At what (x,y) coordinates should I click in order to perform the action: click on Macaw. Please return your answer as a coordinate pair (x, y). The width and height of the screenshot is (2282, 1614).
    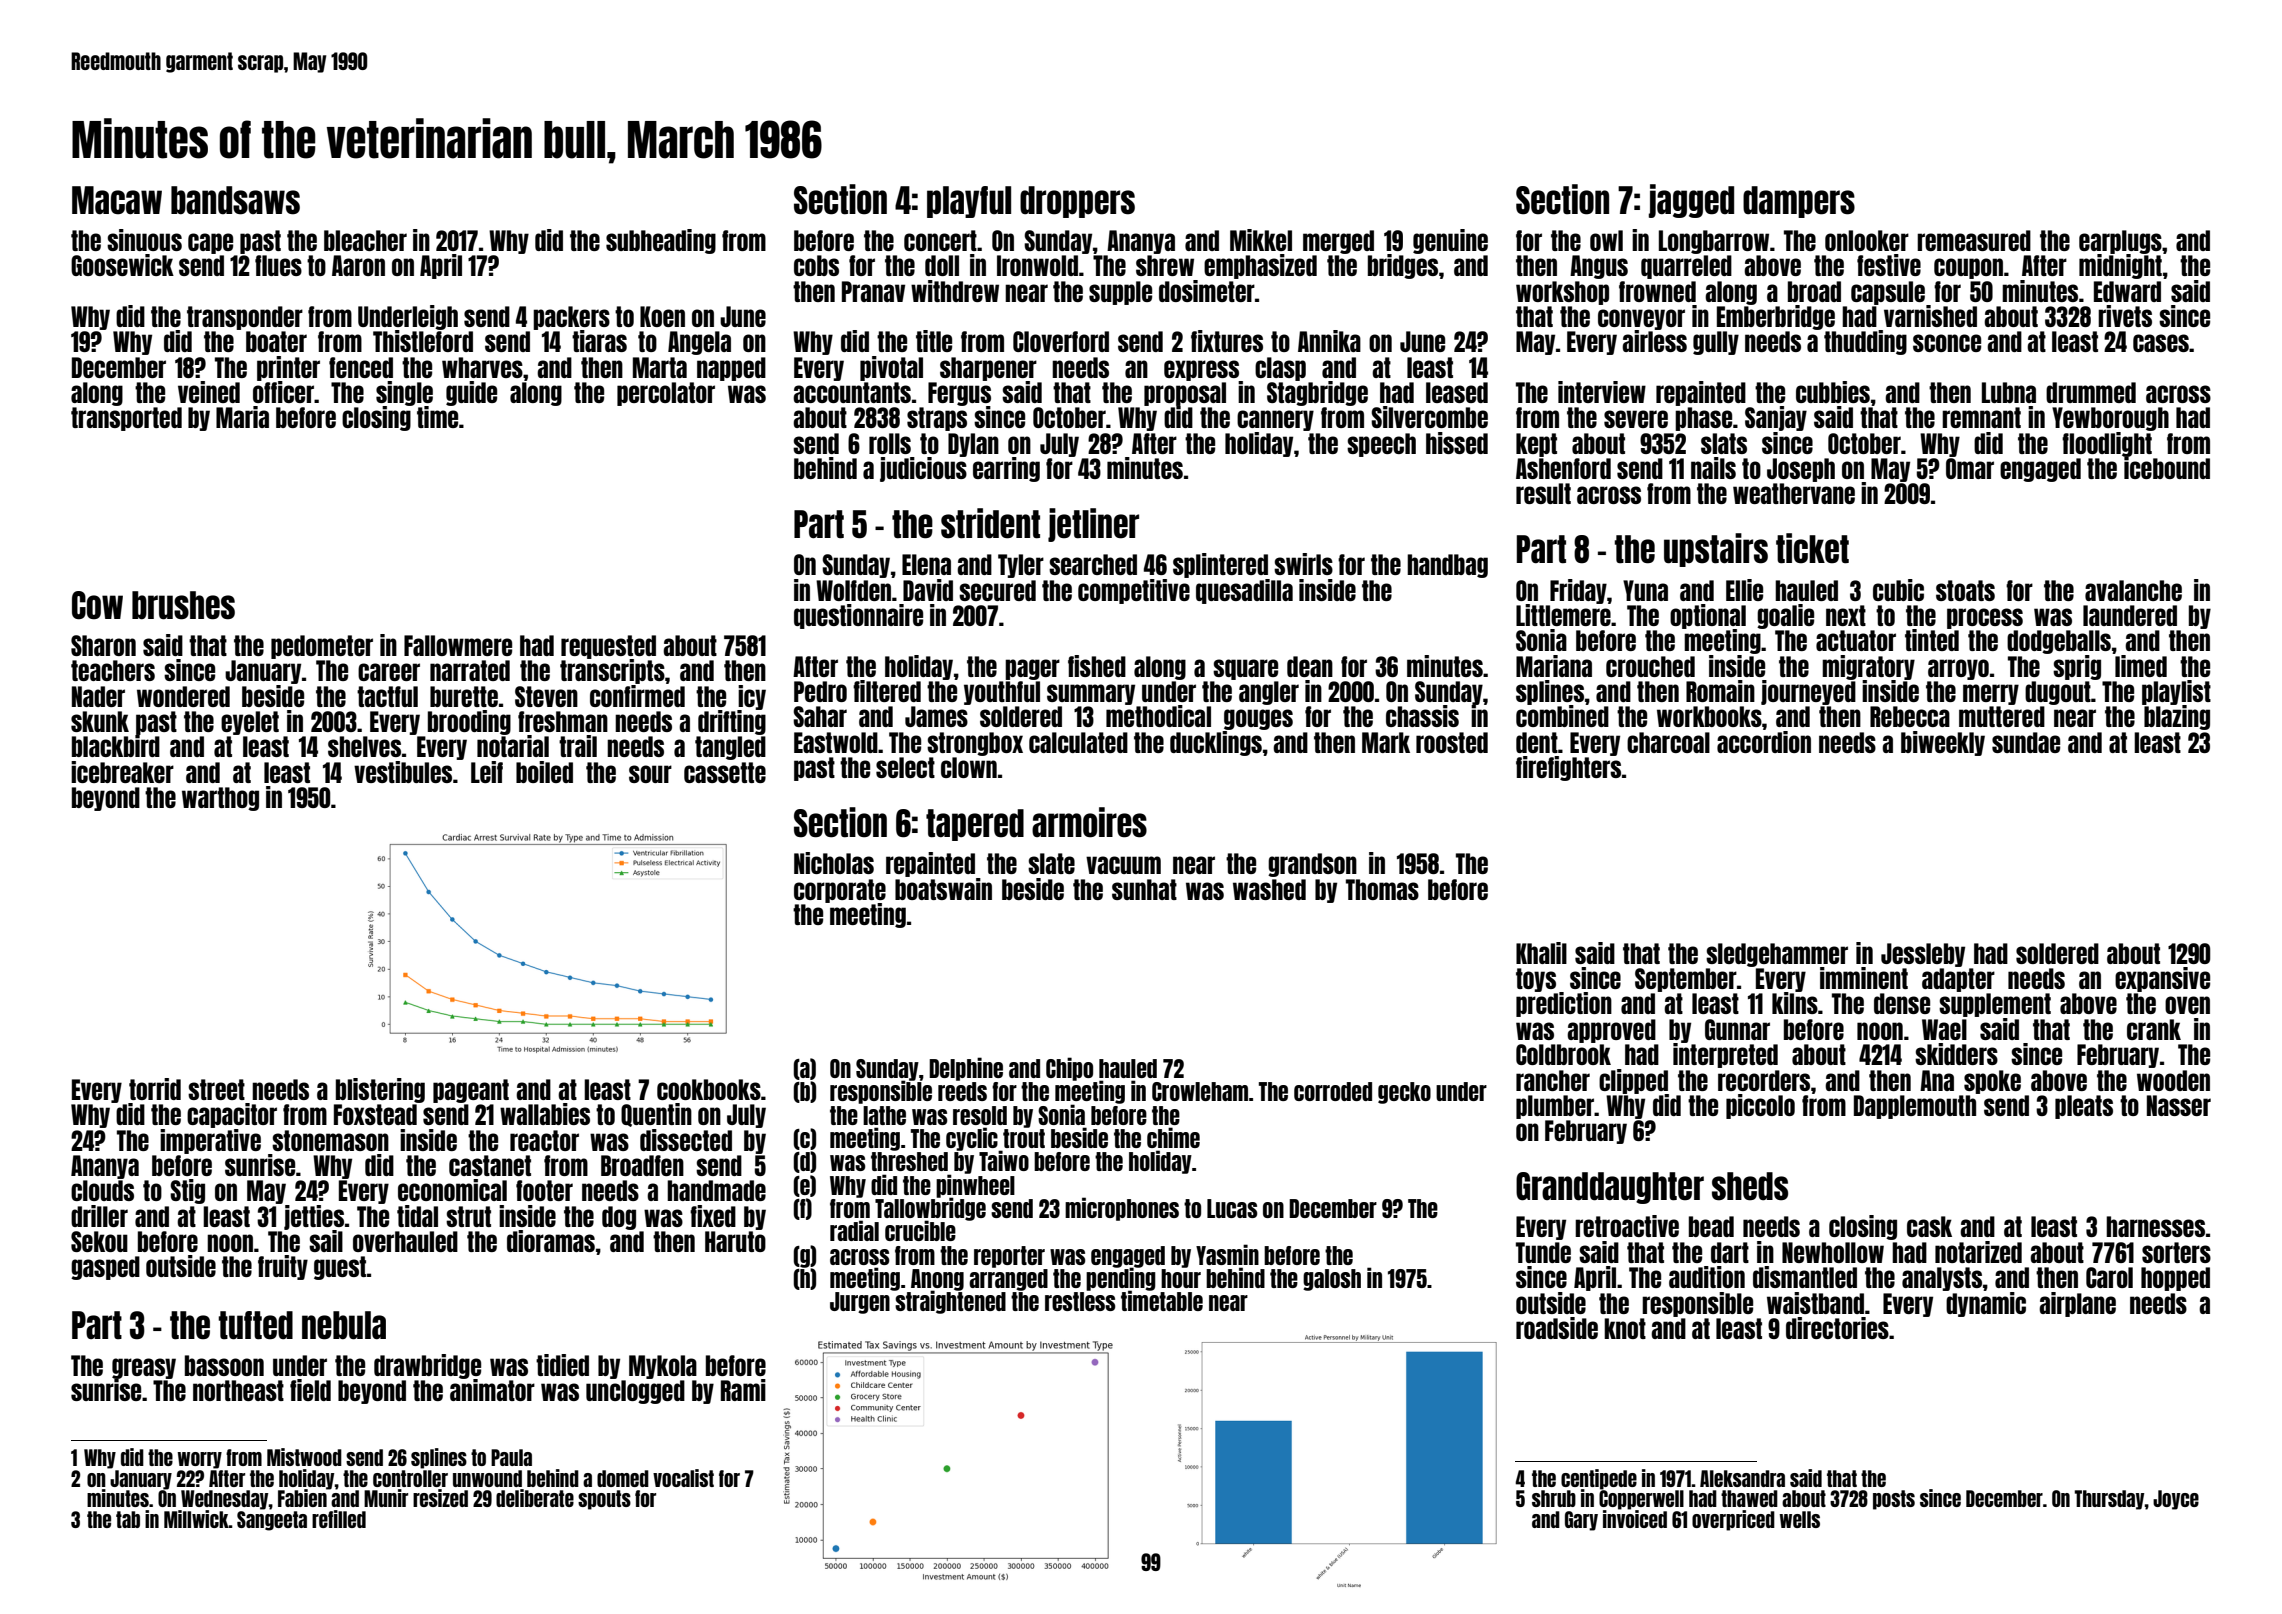
    Looking at the image, I should click on (117, 200).
